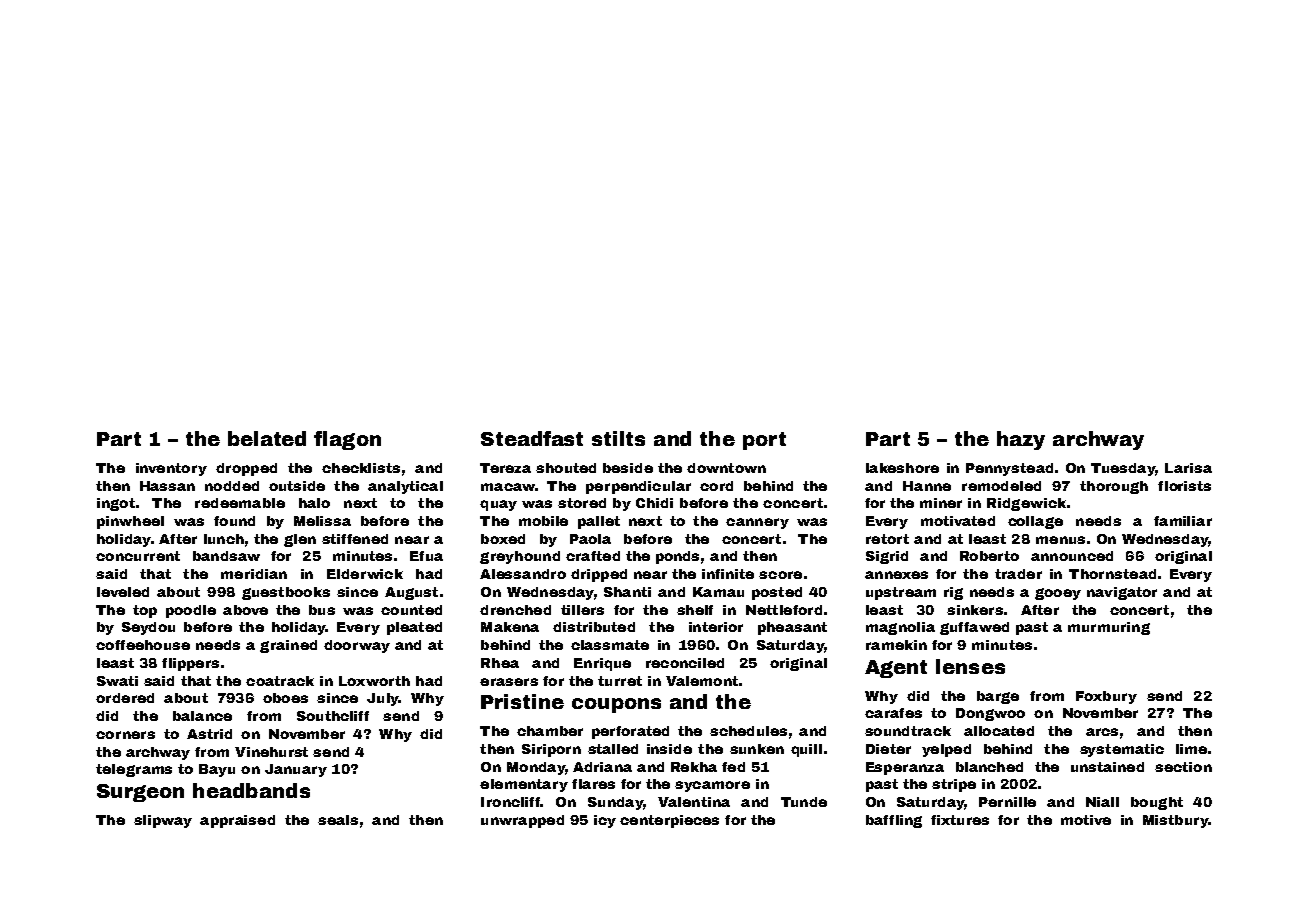  I want to click on Rekha, so click(694, 767).
